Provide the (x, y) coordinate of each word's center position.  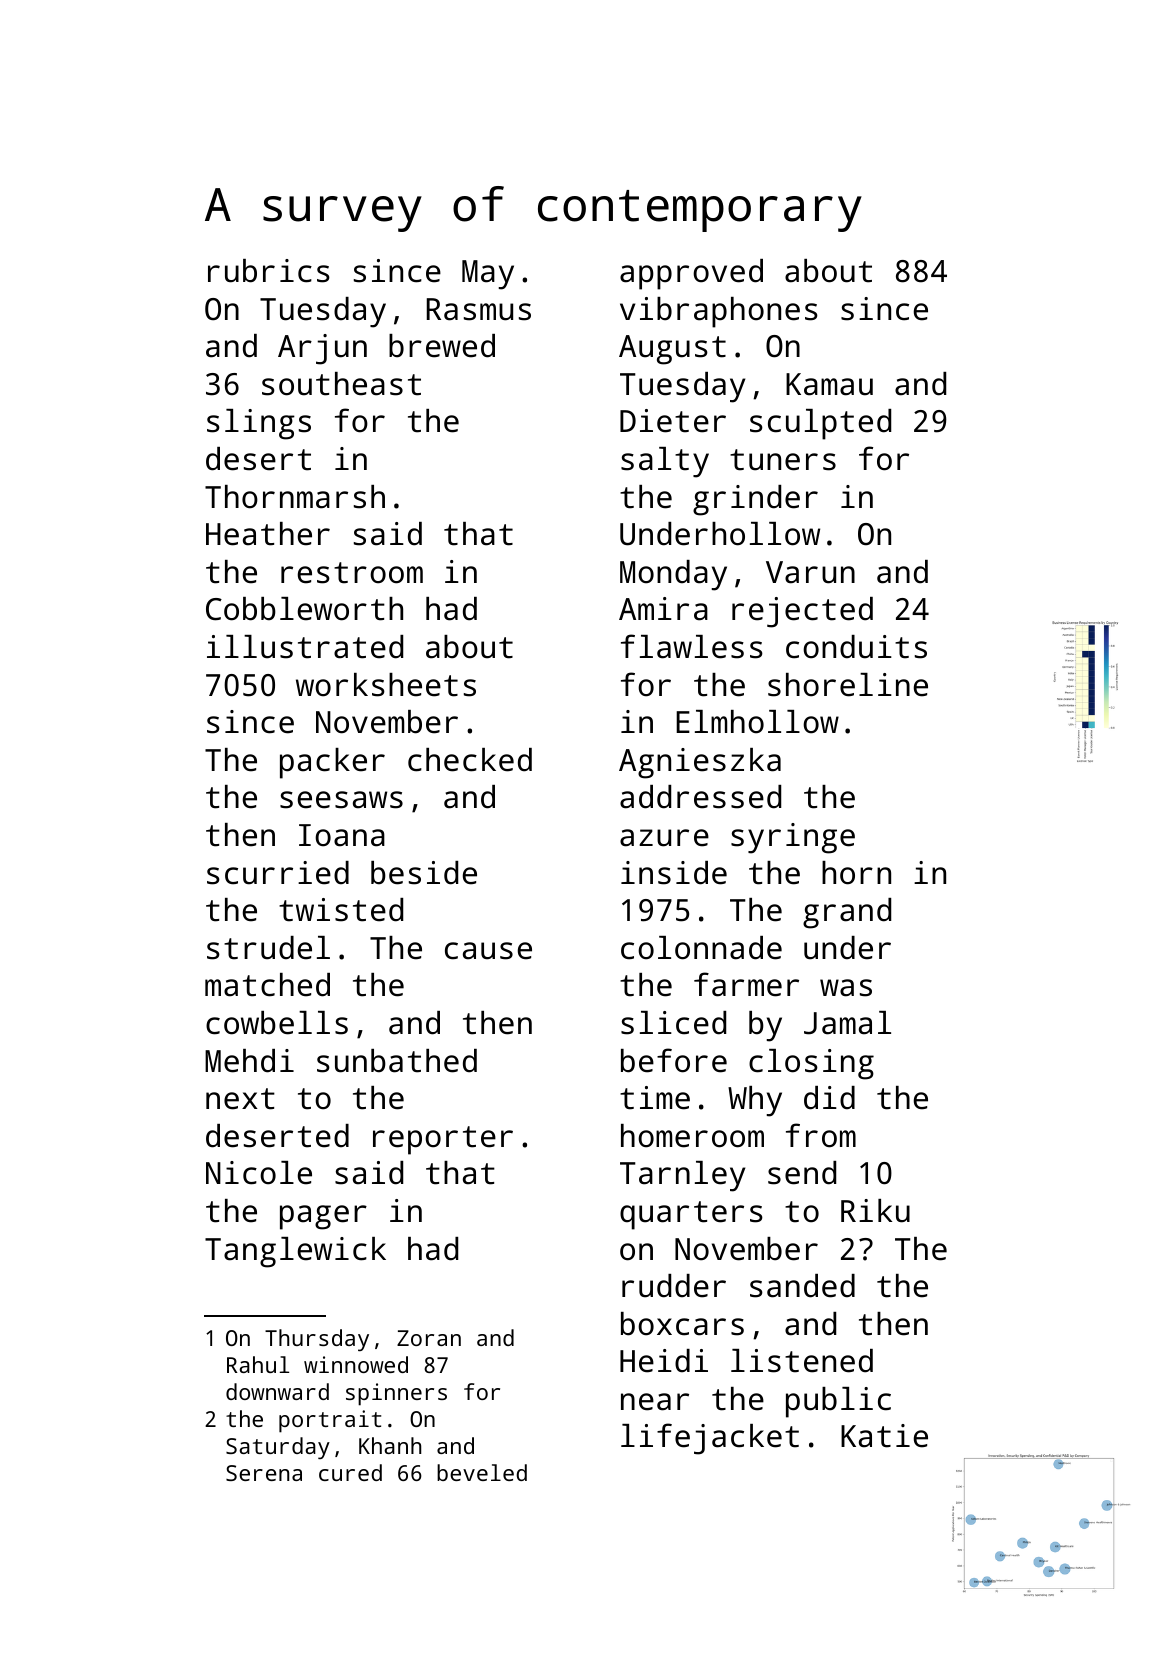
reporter (443, 1140)
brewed (442, 346)
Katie (884, 1436)
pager (323, 1217)
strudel (268, 948)
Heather (268, 534)
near (655, 1402)
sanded (802, 1286)
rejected (802, 612)
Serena (264, 1473)
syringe (793, 838)
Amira (663, 609)
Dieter (673, 421)
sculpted (820, 424)
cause (488, 951)
